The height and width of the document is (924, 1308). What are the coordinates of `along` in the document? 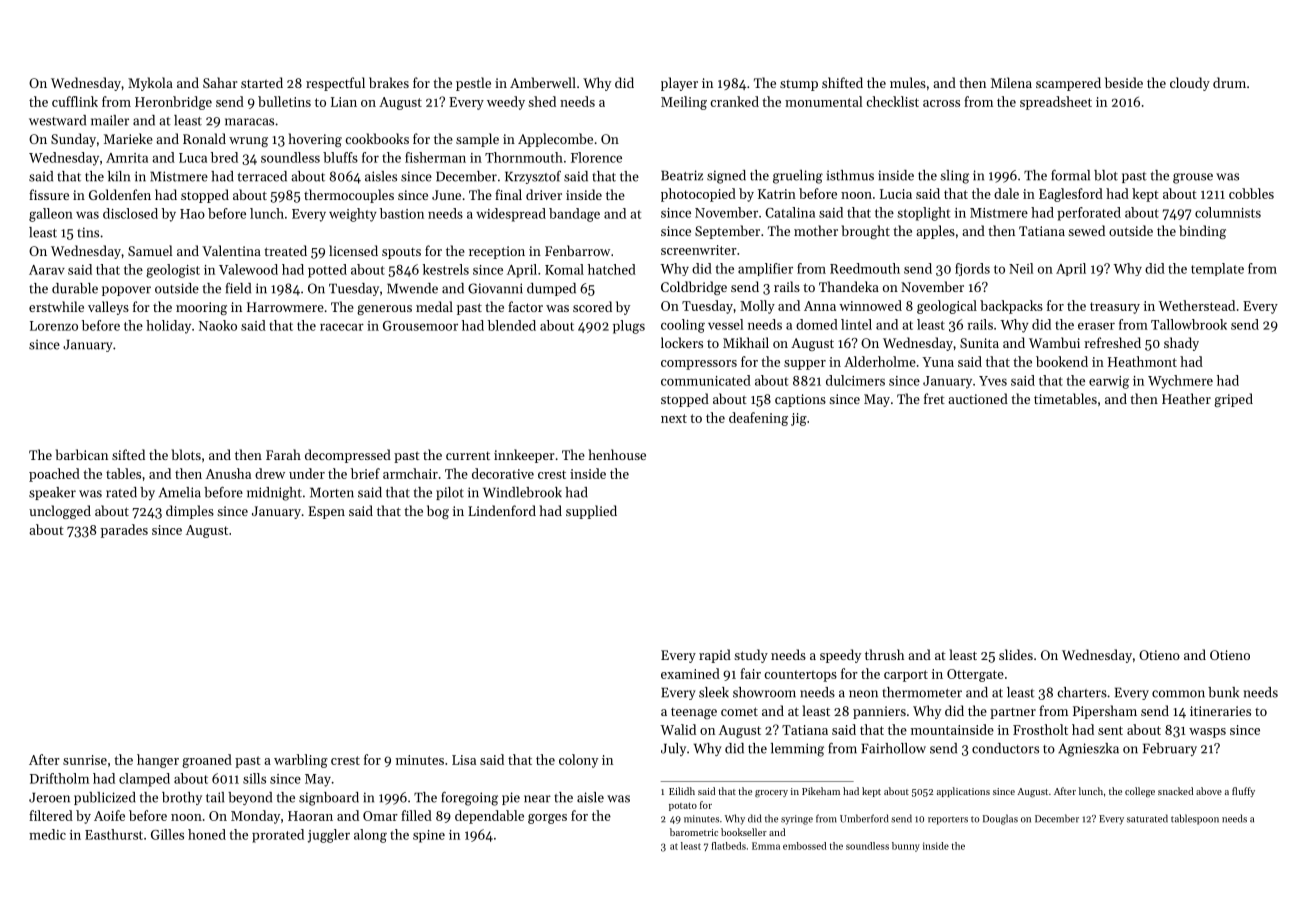 It's located at (370, 836).
